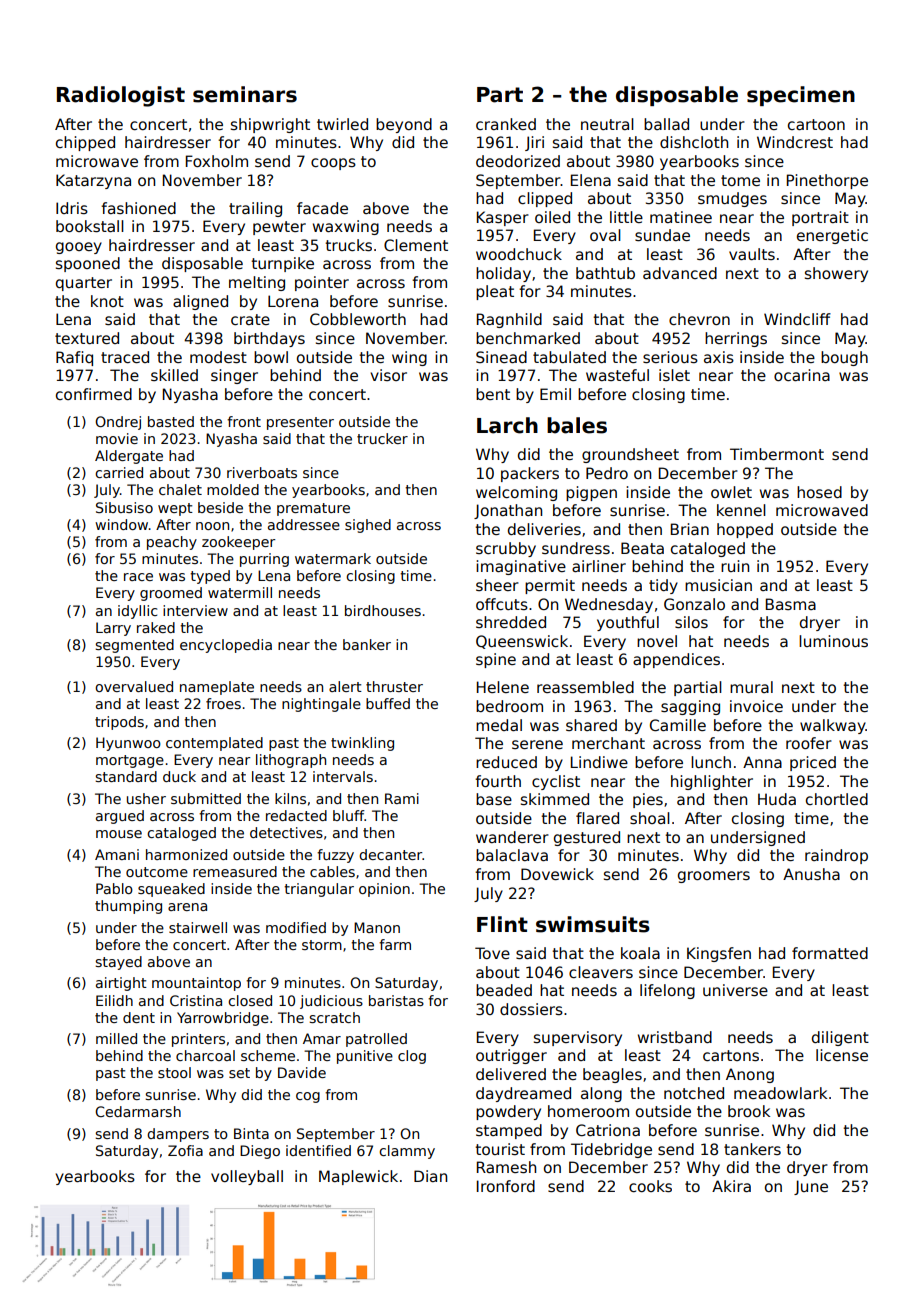 This screenshot has width=924, height=1311. Describe the element at coordinates (377, 927) in the screenshot. I see `Manon` at that location.
